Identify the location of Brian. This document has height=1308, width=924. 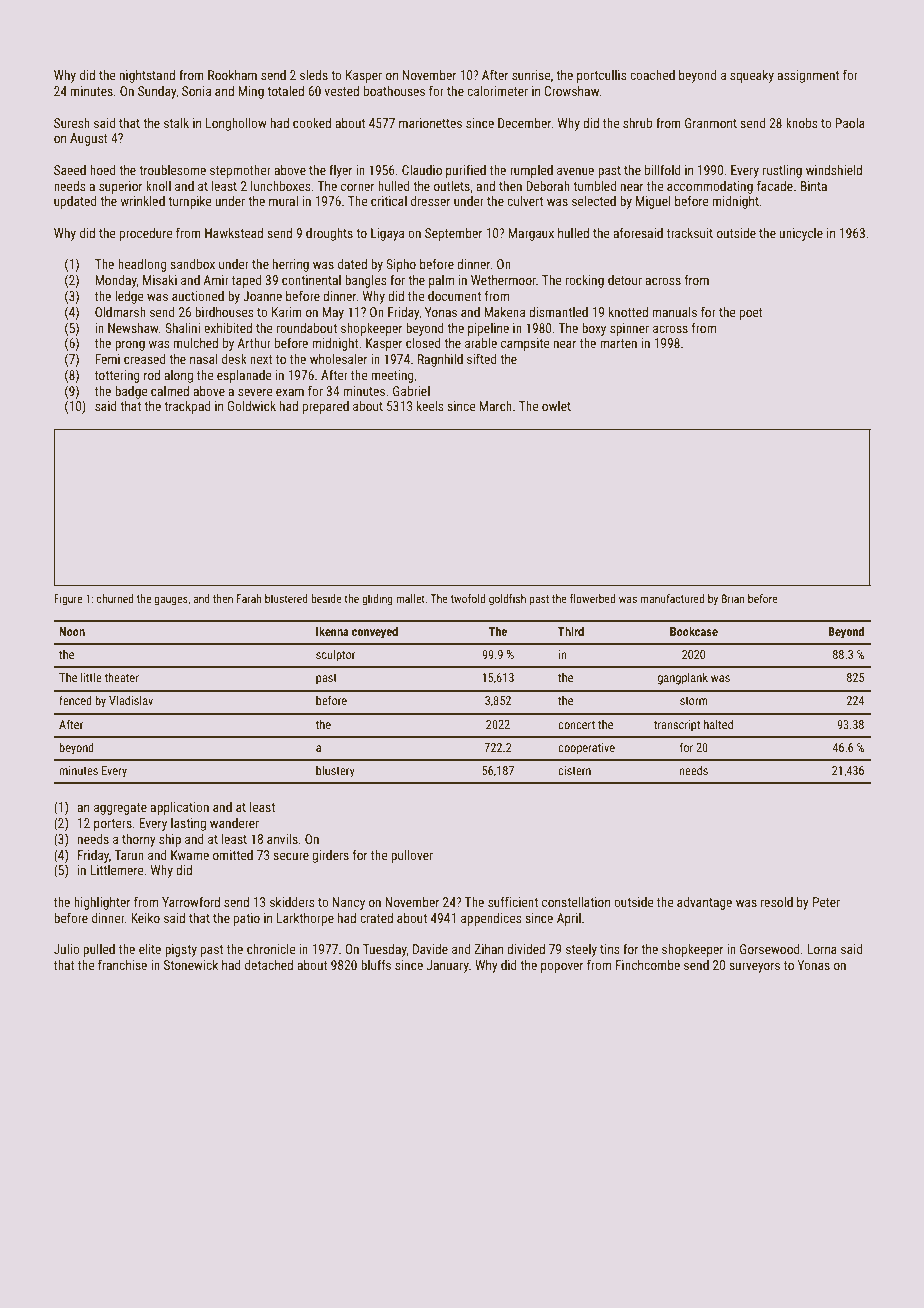
(733, 598).
